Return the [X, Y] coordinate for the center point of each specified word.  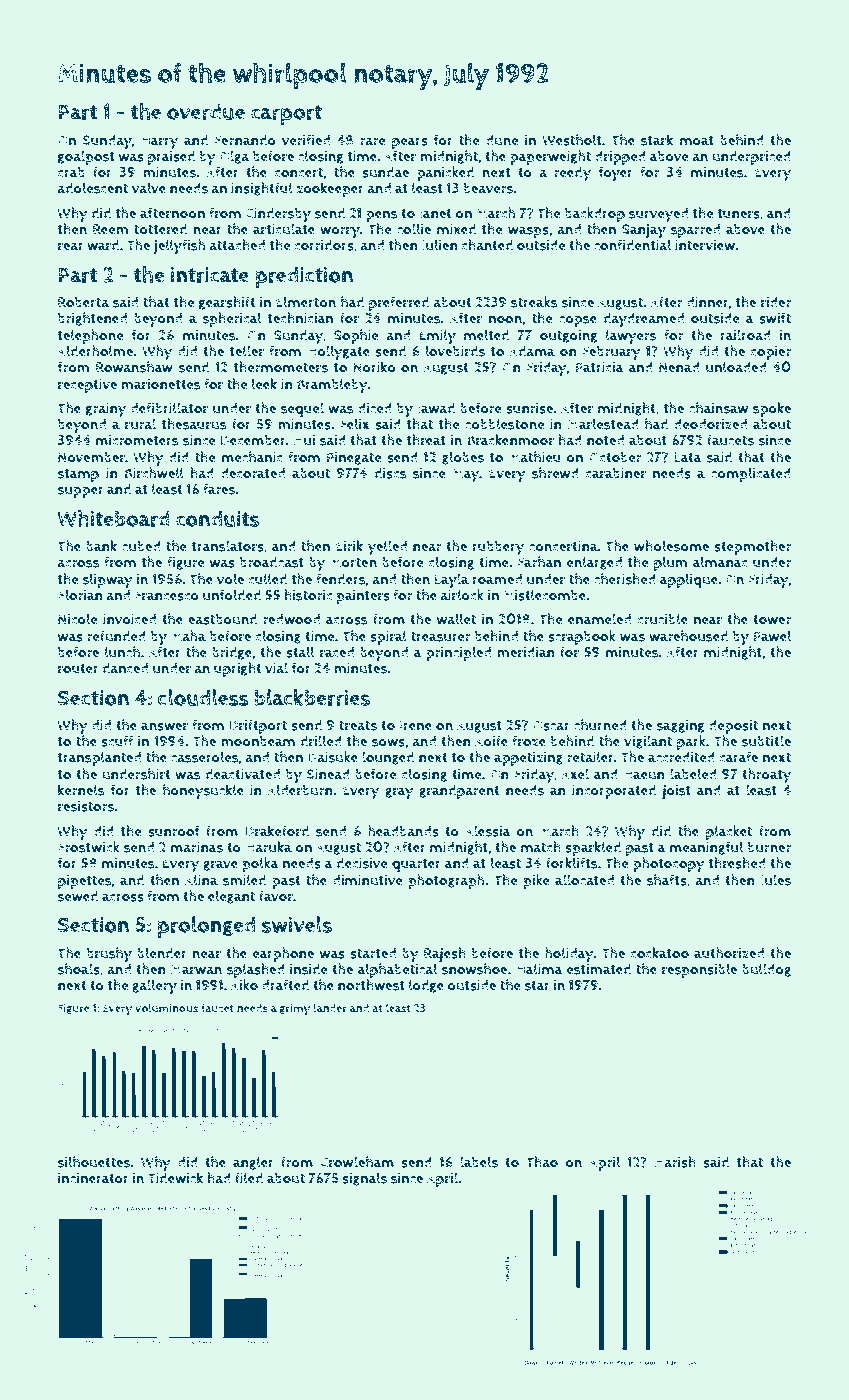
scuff [117, 741]
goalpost [86, 157]
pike [536, 881]
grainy [106, 410]
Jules [775, 881]
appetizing [528, 759]
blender [162, 953]
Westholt [572, 140]
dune [502, 140]
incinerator [93, 1178]
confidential [632, 245]
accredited [681, 757]
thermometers [281, 367]
